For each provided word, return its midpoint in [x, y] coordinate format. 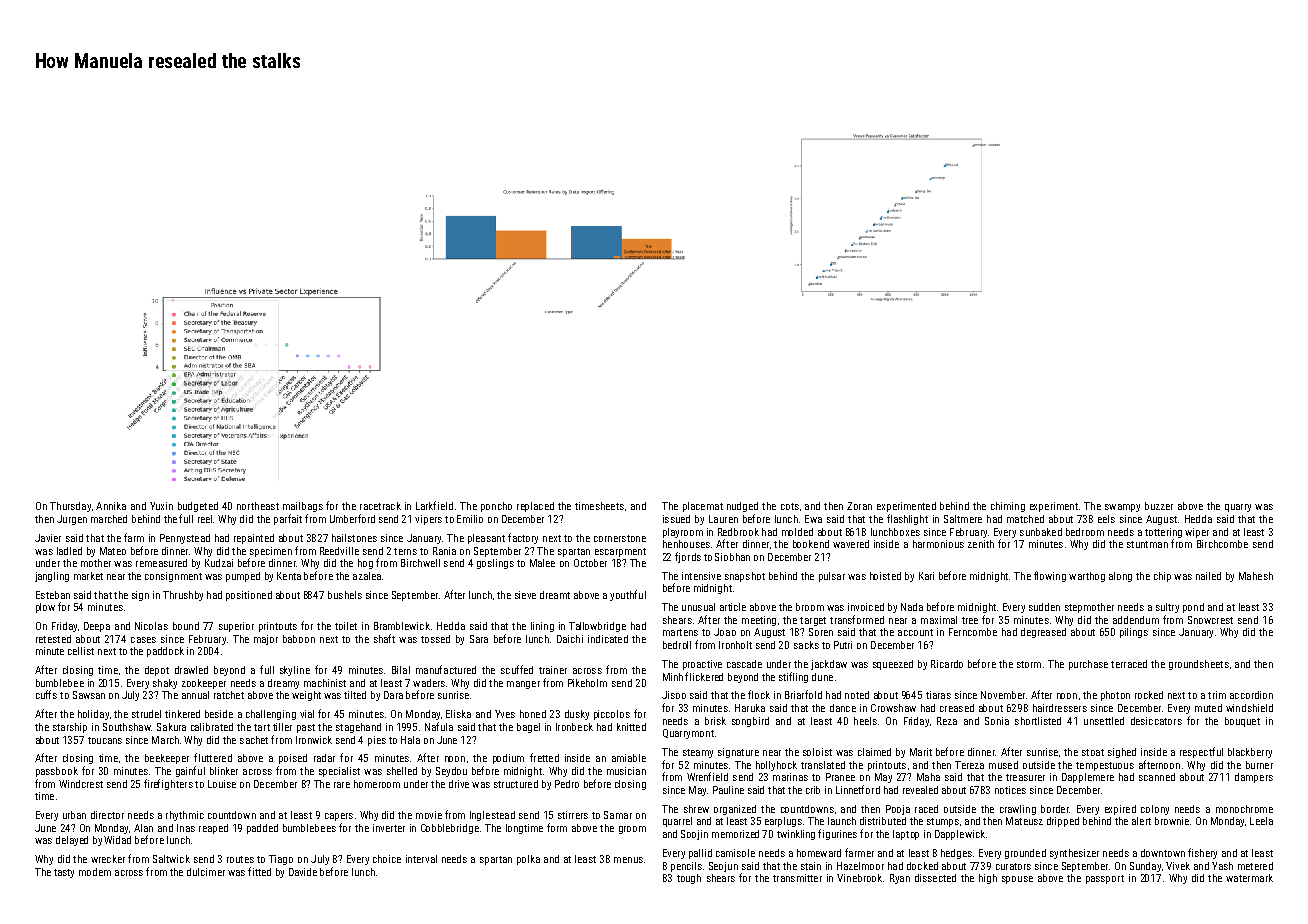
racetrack [380, 506]
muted [1208, 708]
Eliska [458, 714]
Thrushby [183, 596]
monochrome [1244, 809]
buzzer [1159, 506]
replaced [535, 507]
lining [542, 627]
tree [970, 620]
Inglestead [492, 816]
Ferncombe [973, 632]
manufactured [446, 669]
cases [143, 640]
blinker [224, 771]
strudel [146, 714]
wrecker [108, 859]
